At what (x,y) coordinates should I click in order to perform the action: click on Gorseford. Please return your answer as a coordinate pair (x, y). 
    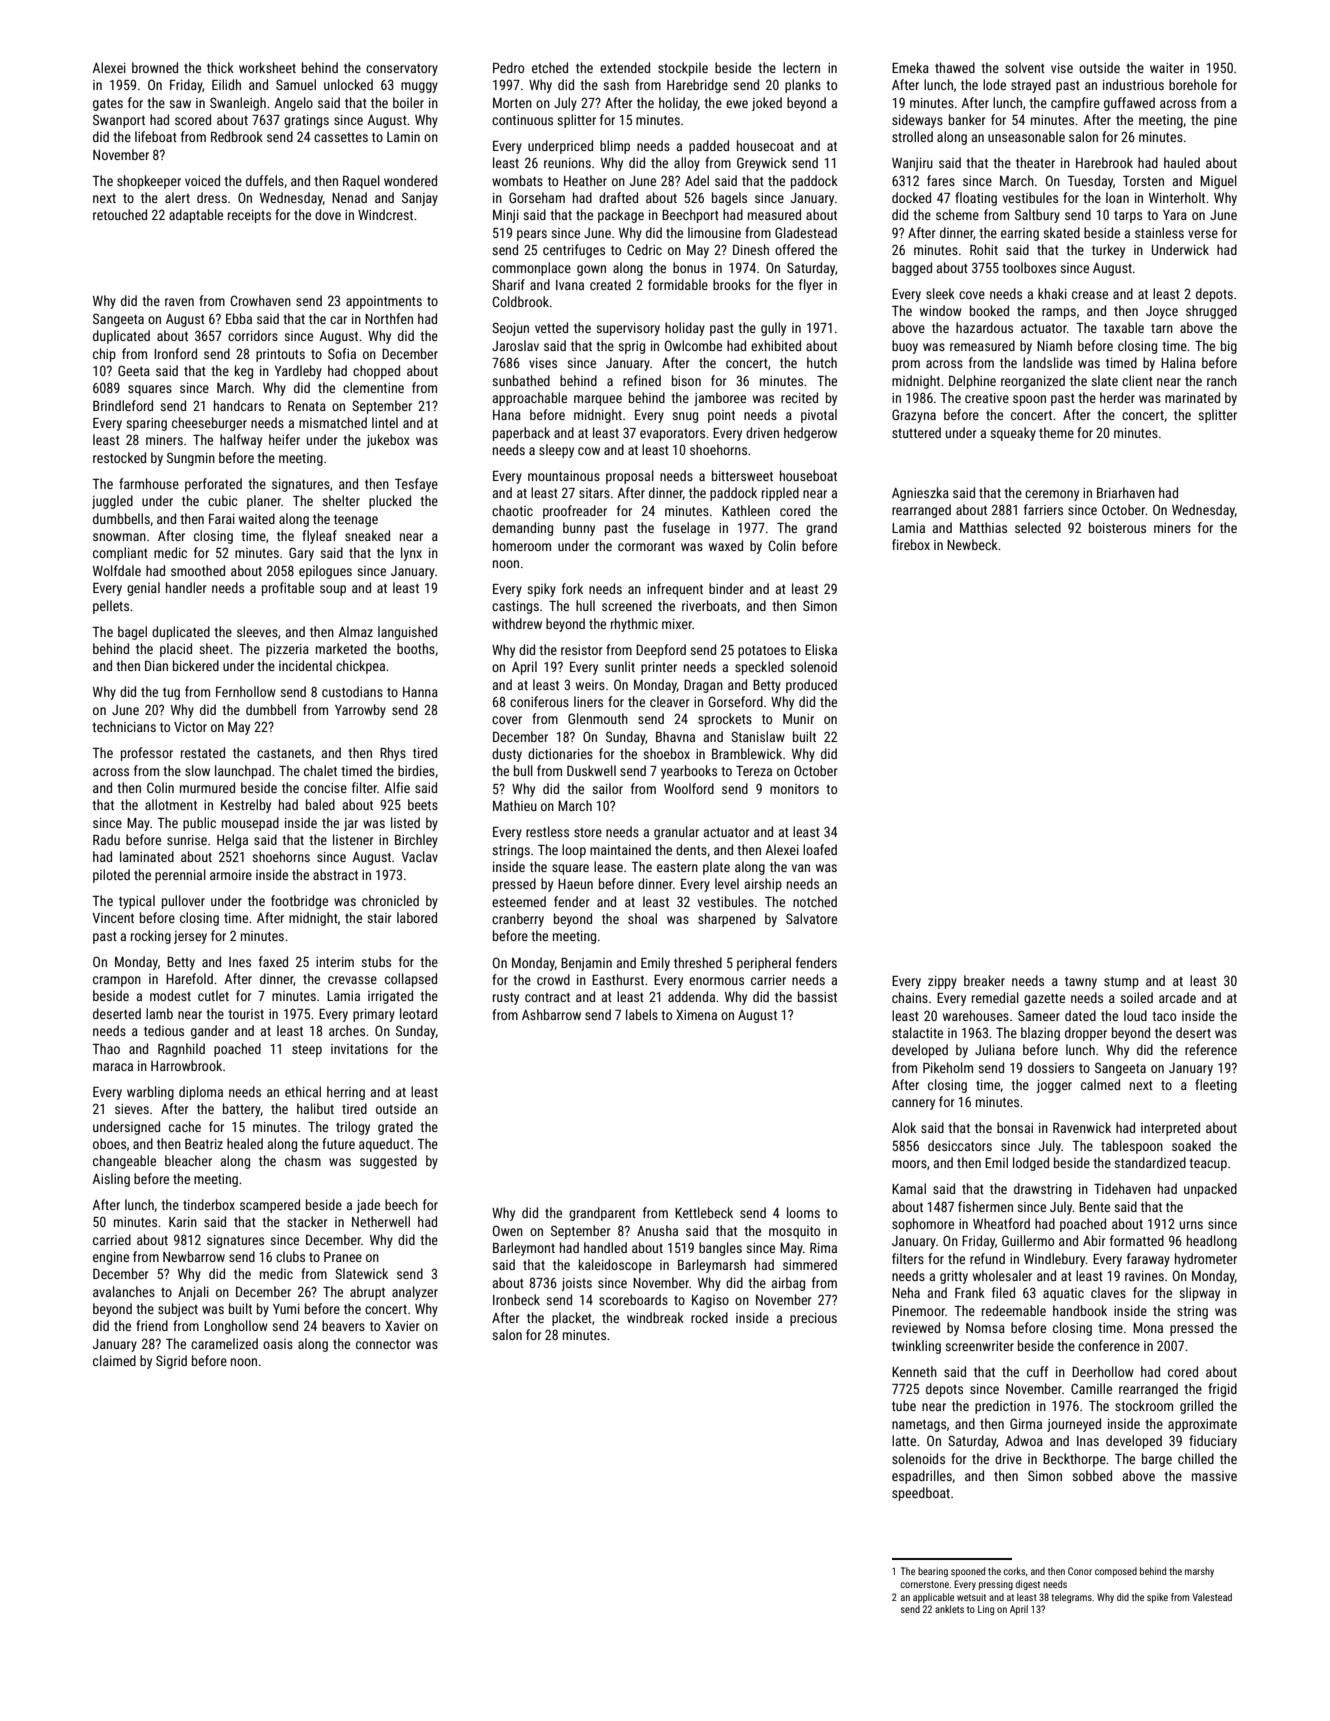
    Looking at the image, I should click on (736, 701).
